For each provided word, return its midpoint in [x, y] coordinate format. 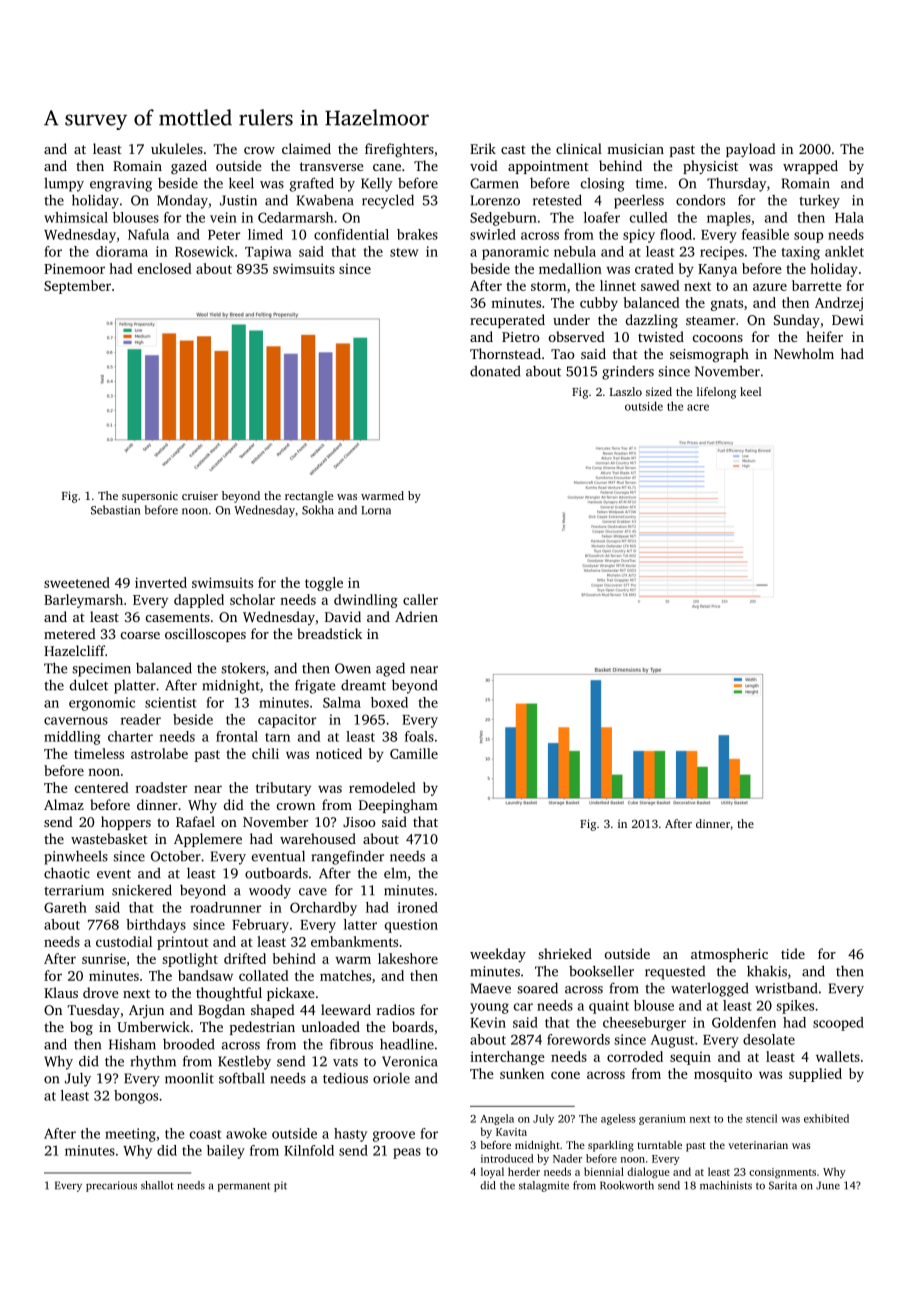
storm [548, 286]
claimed [306, 148]
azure [770, 287]
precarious [111, 1186]
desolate [769, 1039]
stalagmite [544, 1186]
